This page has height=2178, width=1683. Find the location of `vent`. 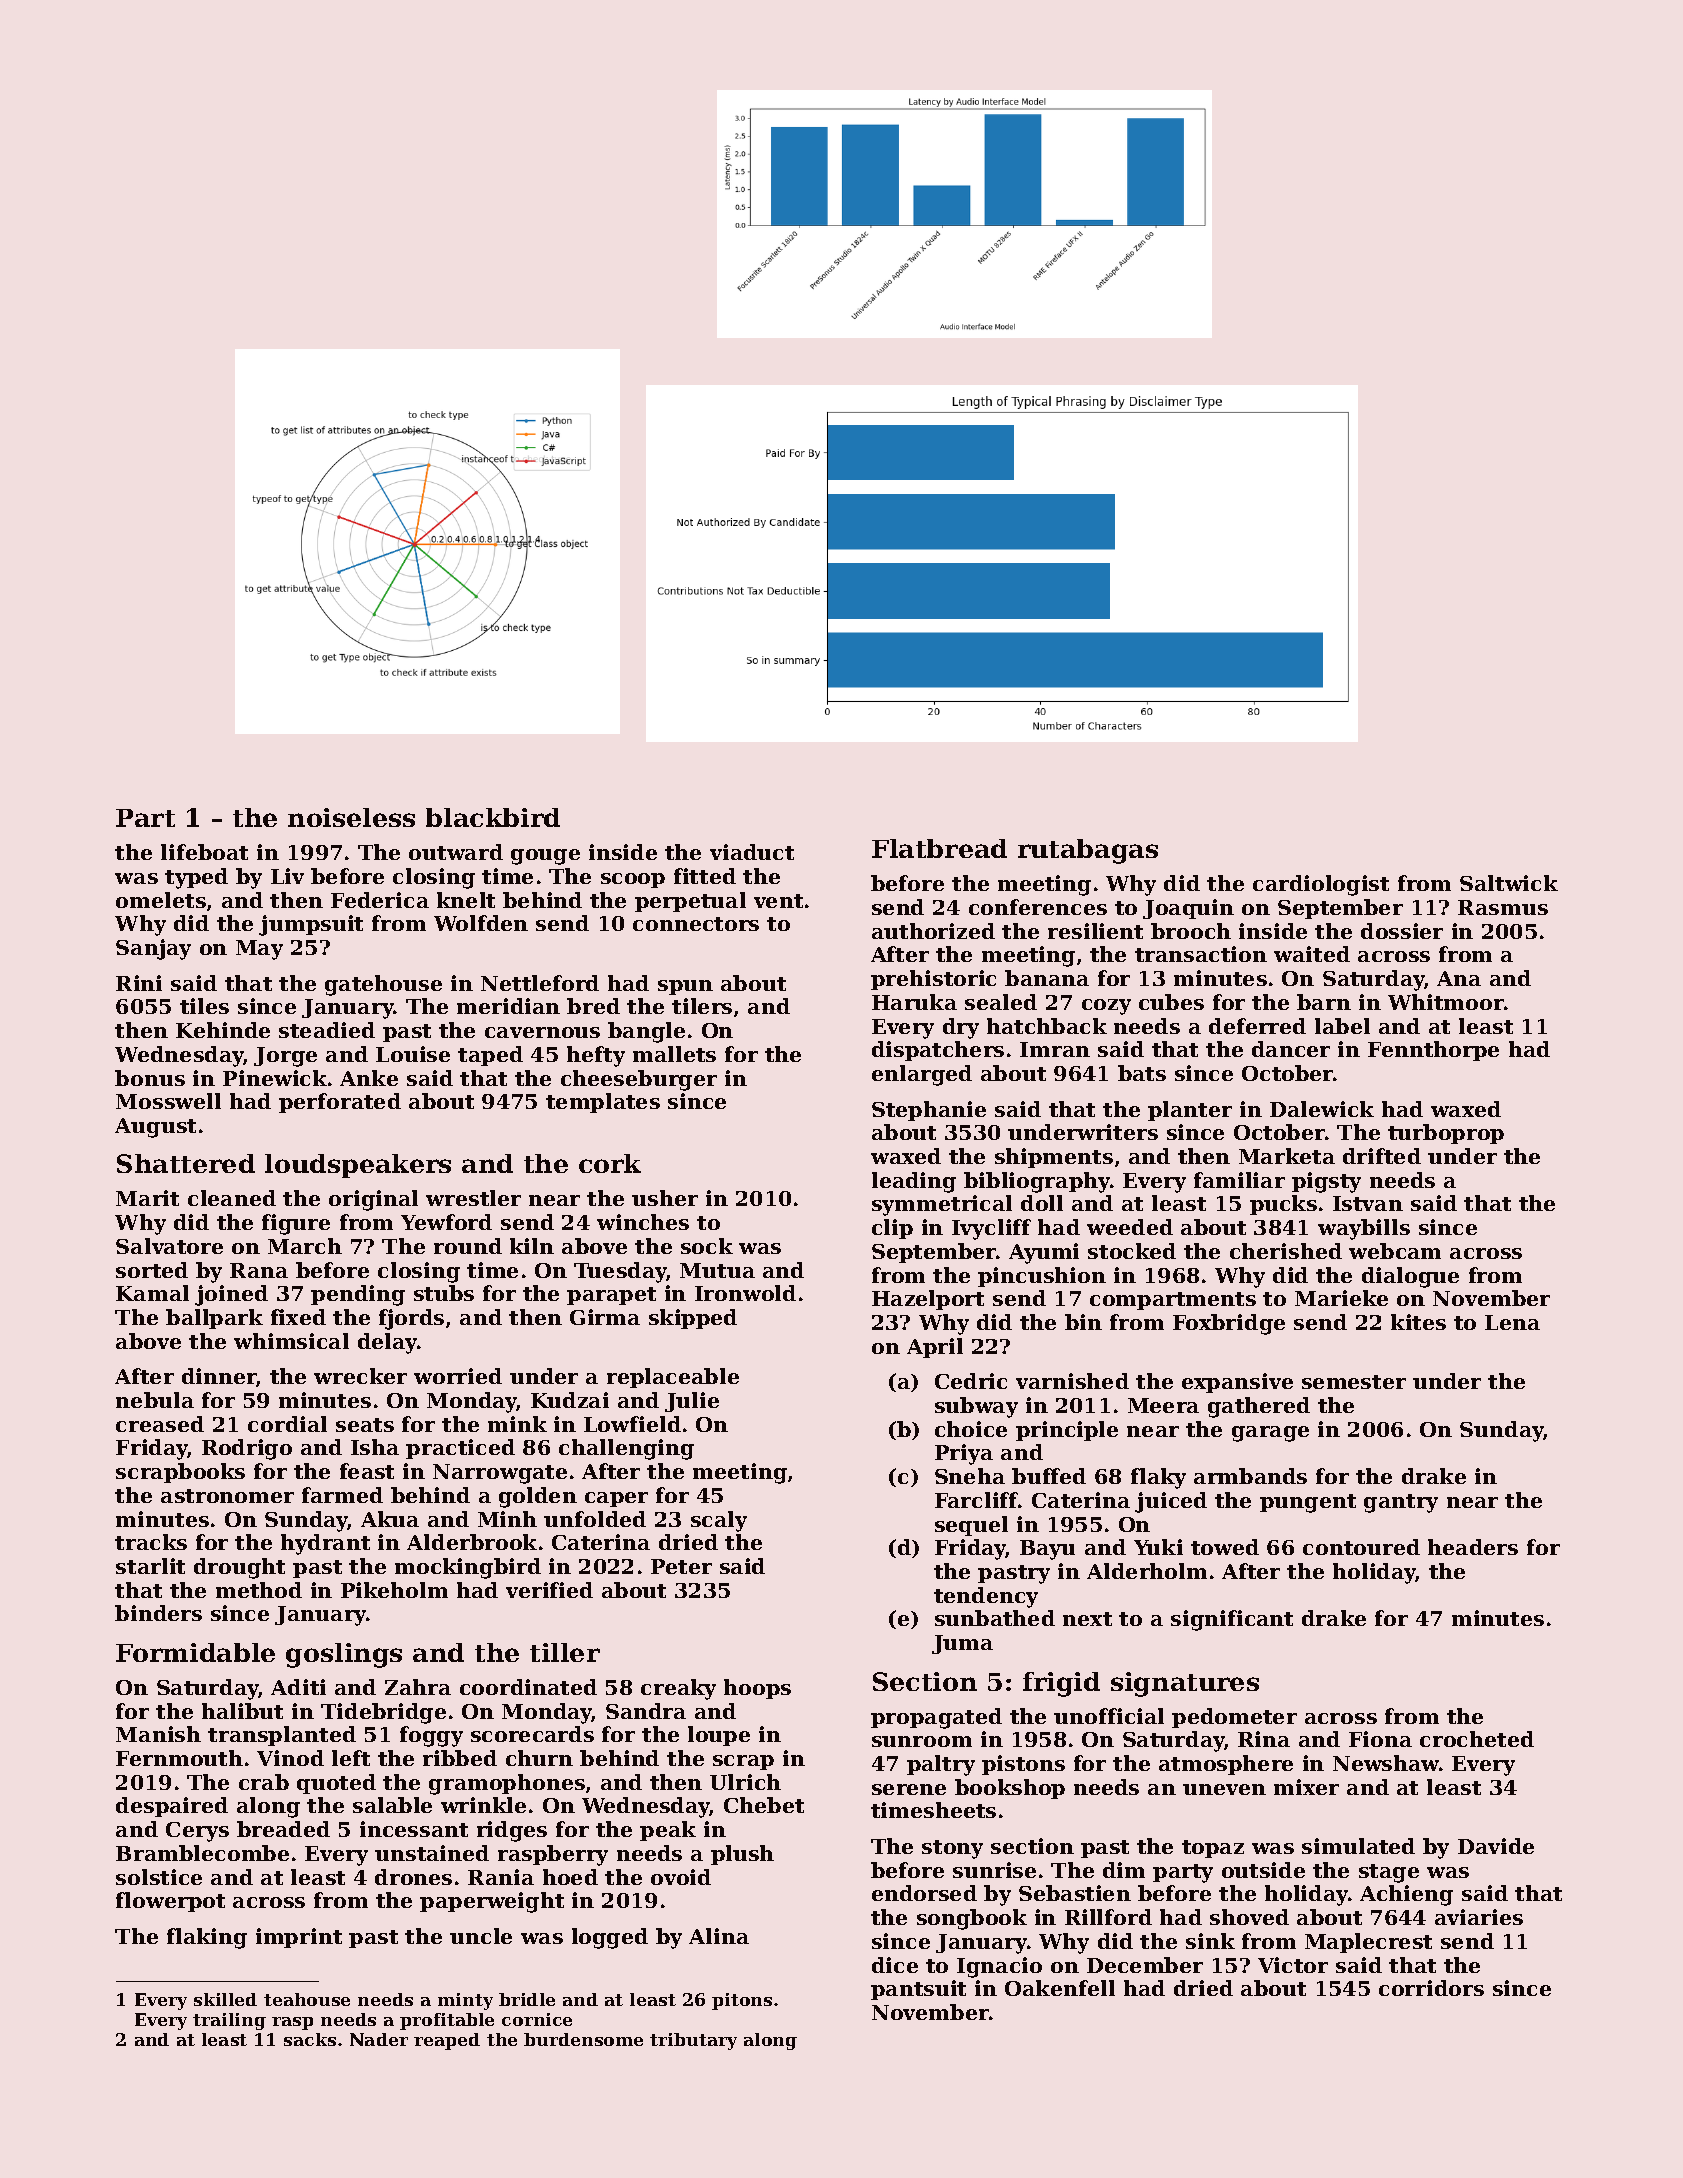

vent is located at coordinates (778, 901).
